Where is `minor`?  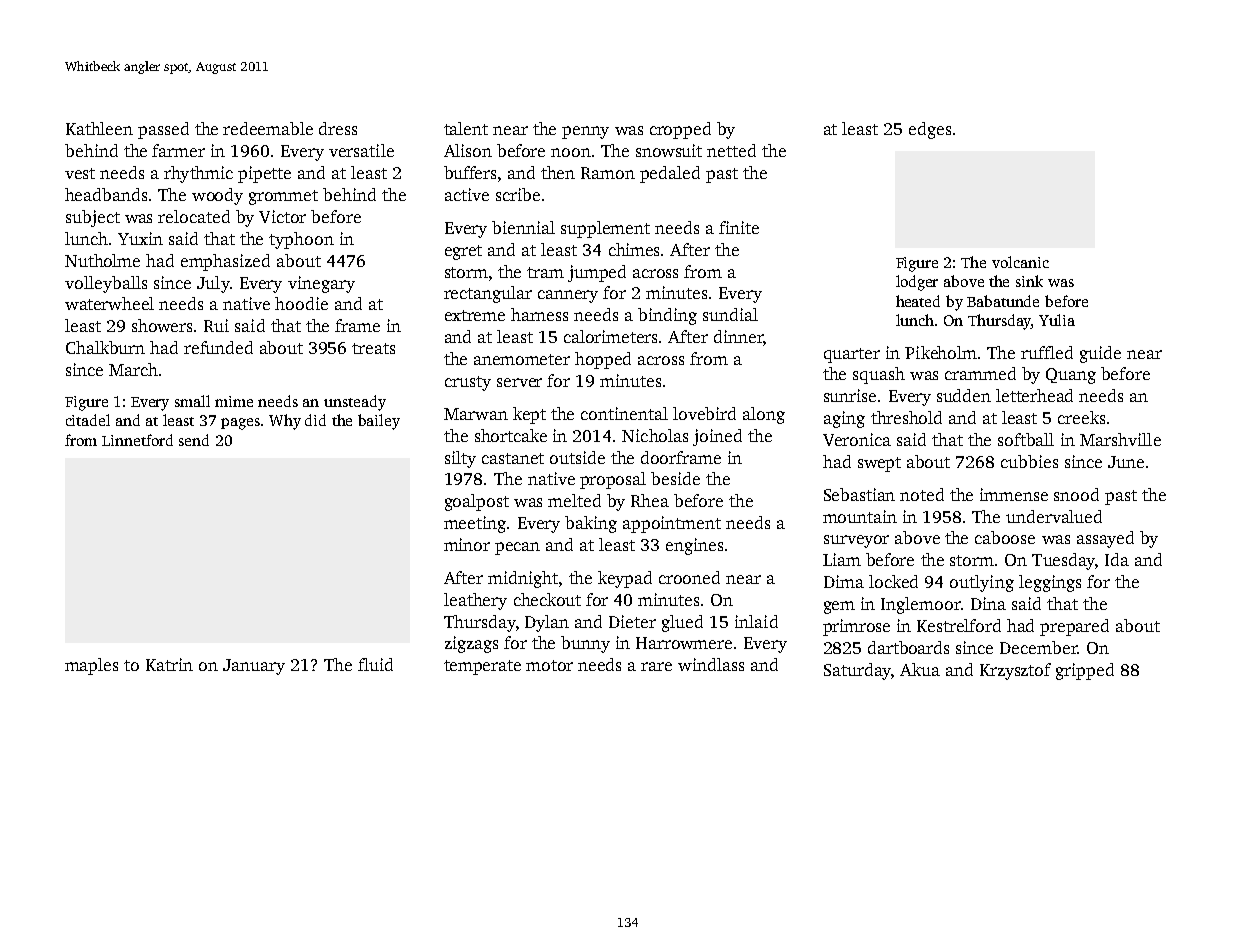 minor is located at coordinates (467, 544).
